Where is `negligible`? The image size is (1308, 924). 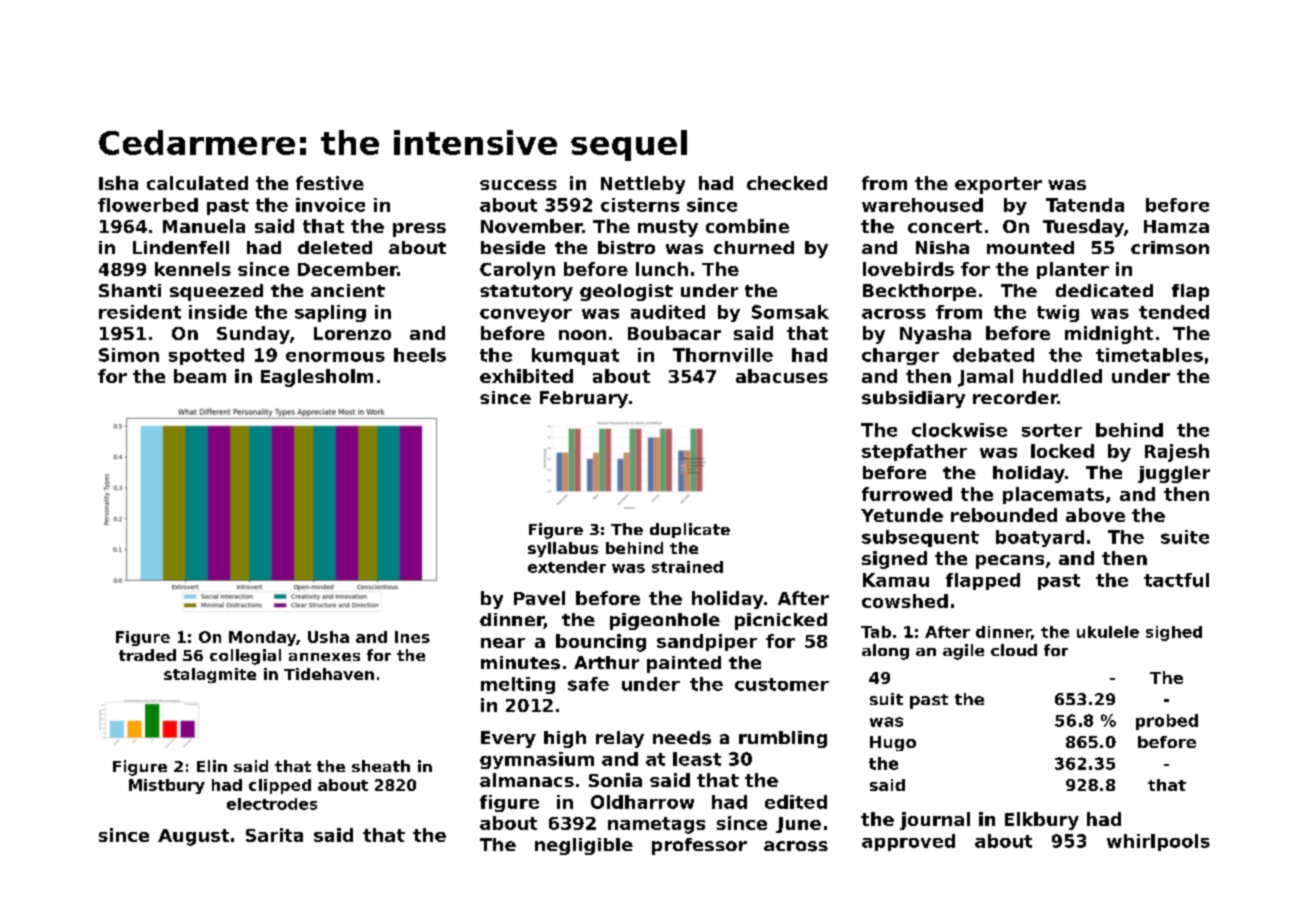 negligible is located at coordinates (584, 846).
